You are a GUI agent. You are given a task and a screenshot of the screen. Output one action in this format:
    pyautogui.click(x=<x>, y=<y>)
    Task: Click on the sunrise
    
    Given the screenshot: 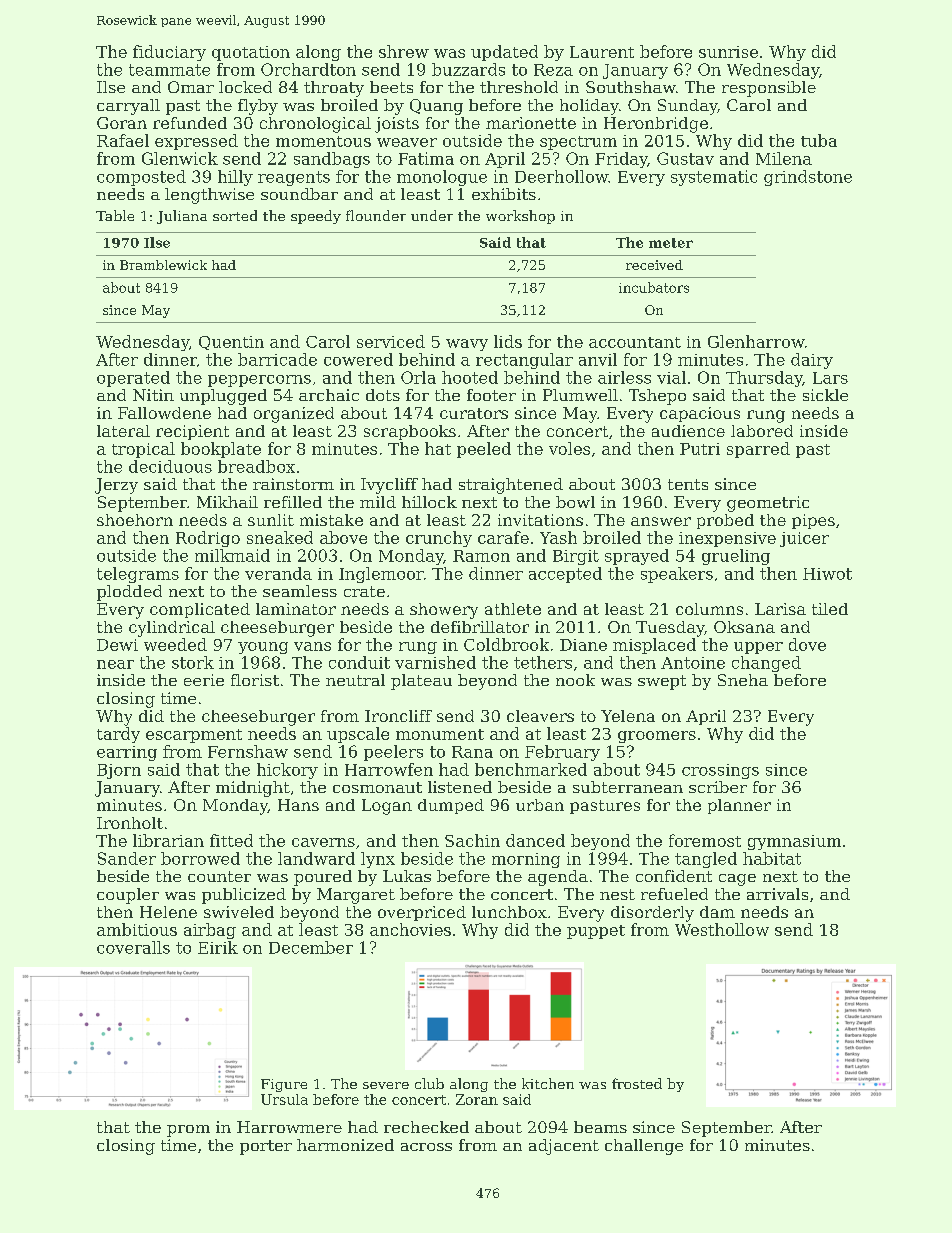 What is the action you would take?
    pyautogui.click(x=728, y=52)
